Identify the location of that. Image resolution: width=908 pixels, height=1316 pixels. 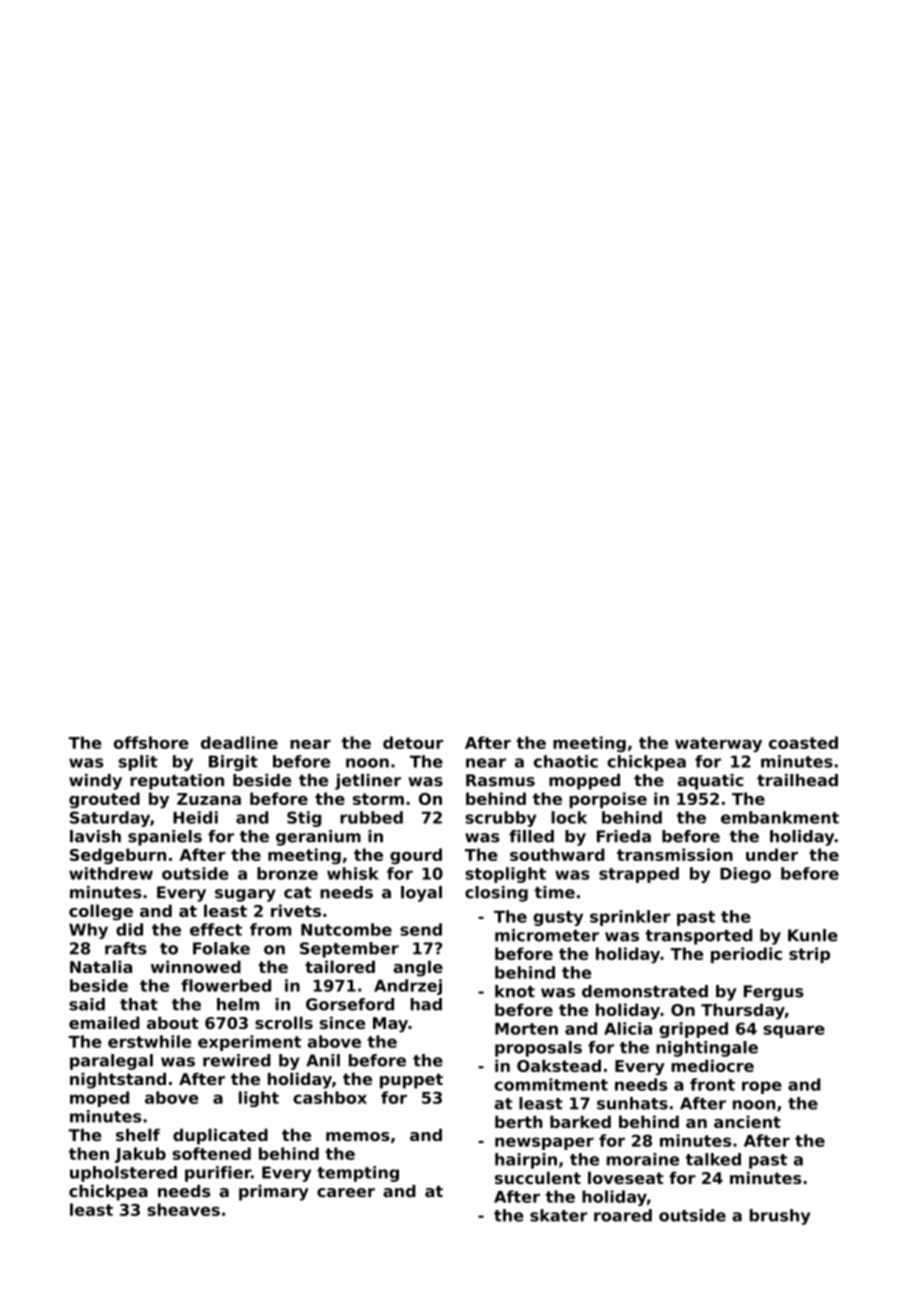
(139, 1004).
